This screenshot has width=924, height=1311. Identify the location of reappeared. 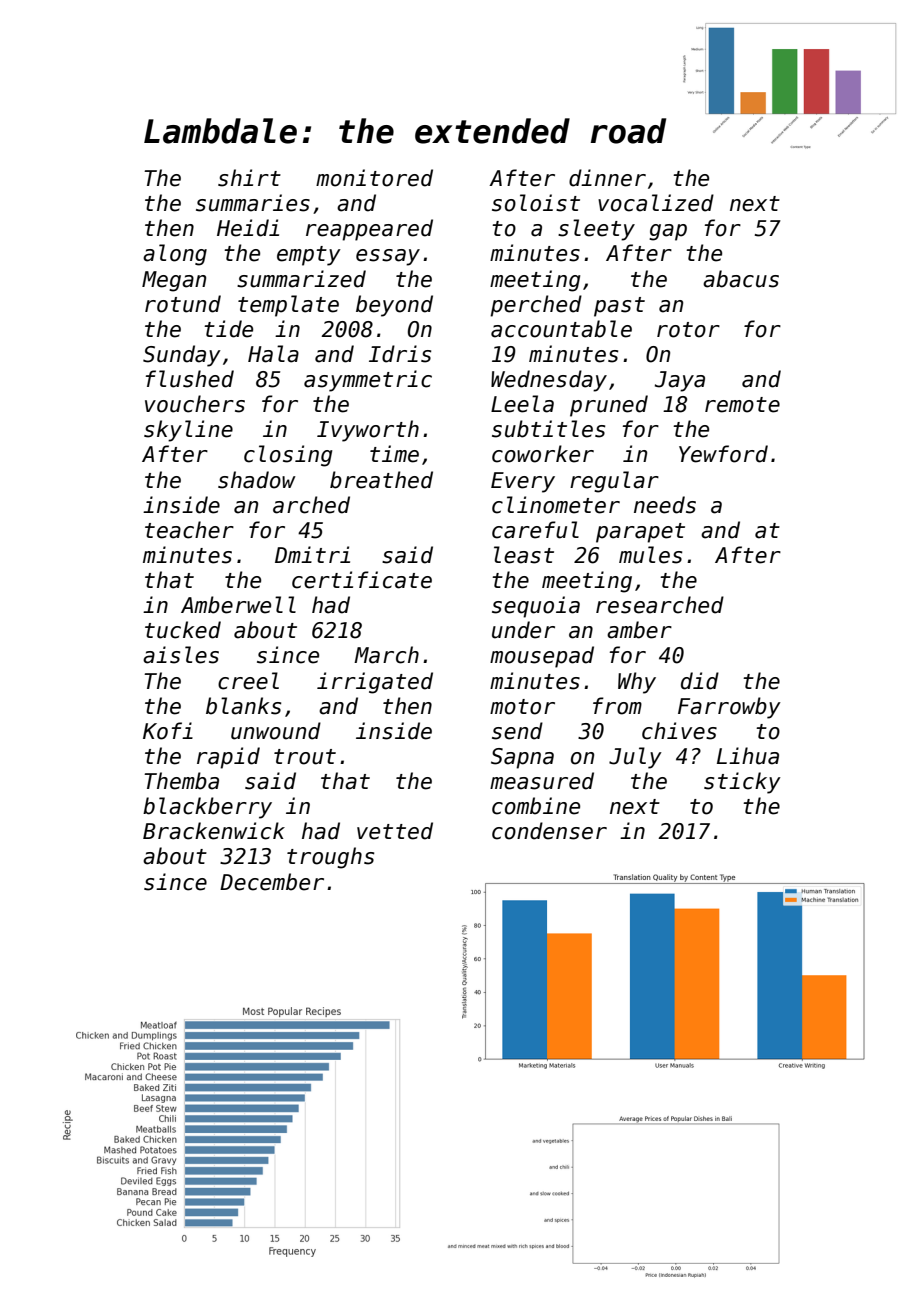
(369, 230).
